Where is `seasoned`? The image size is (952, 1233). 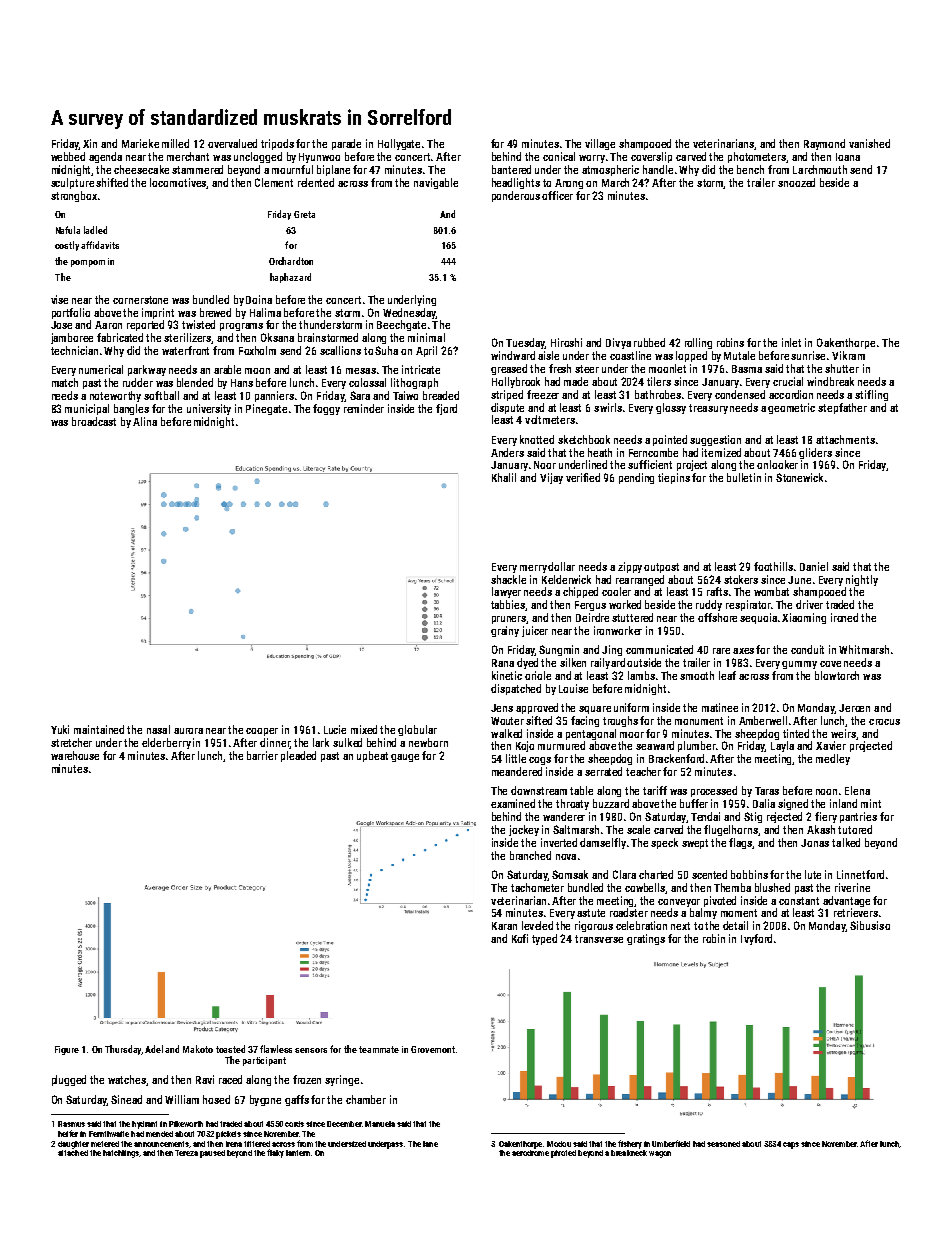
seasoned is located at coordinates (723, 1144).
